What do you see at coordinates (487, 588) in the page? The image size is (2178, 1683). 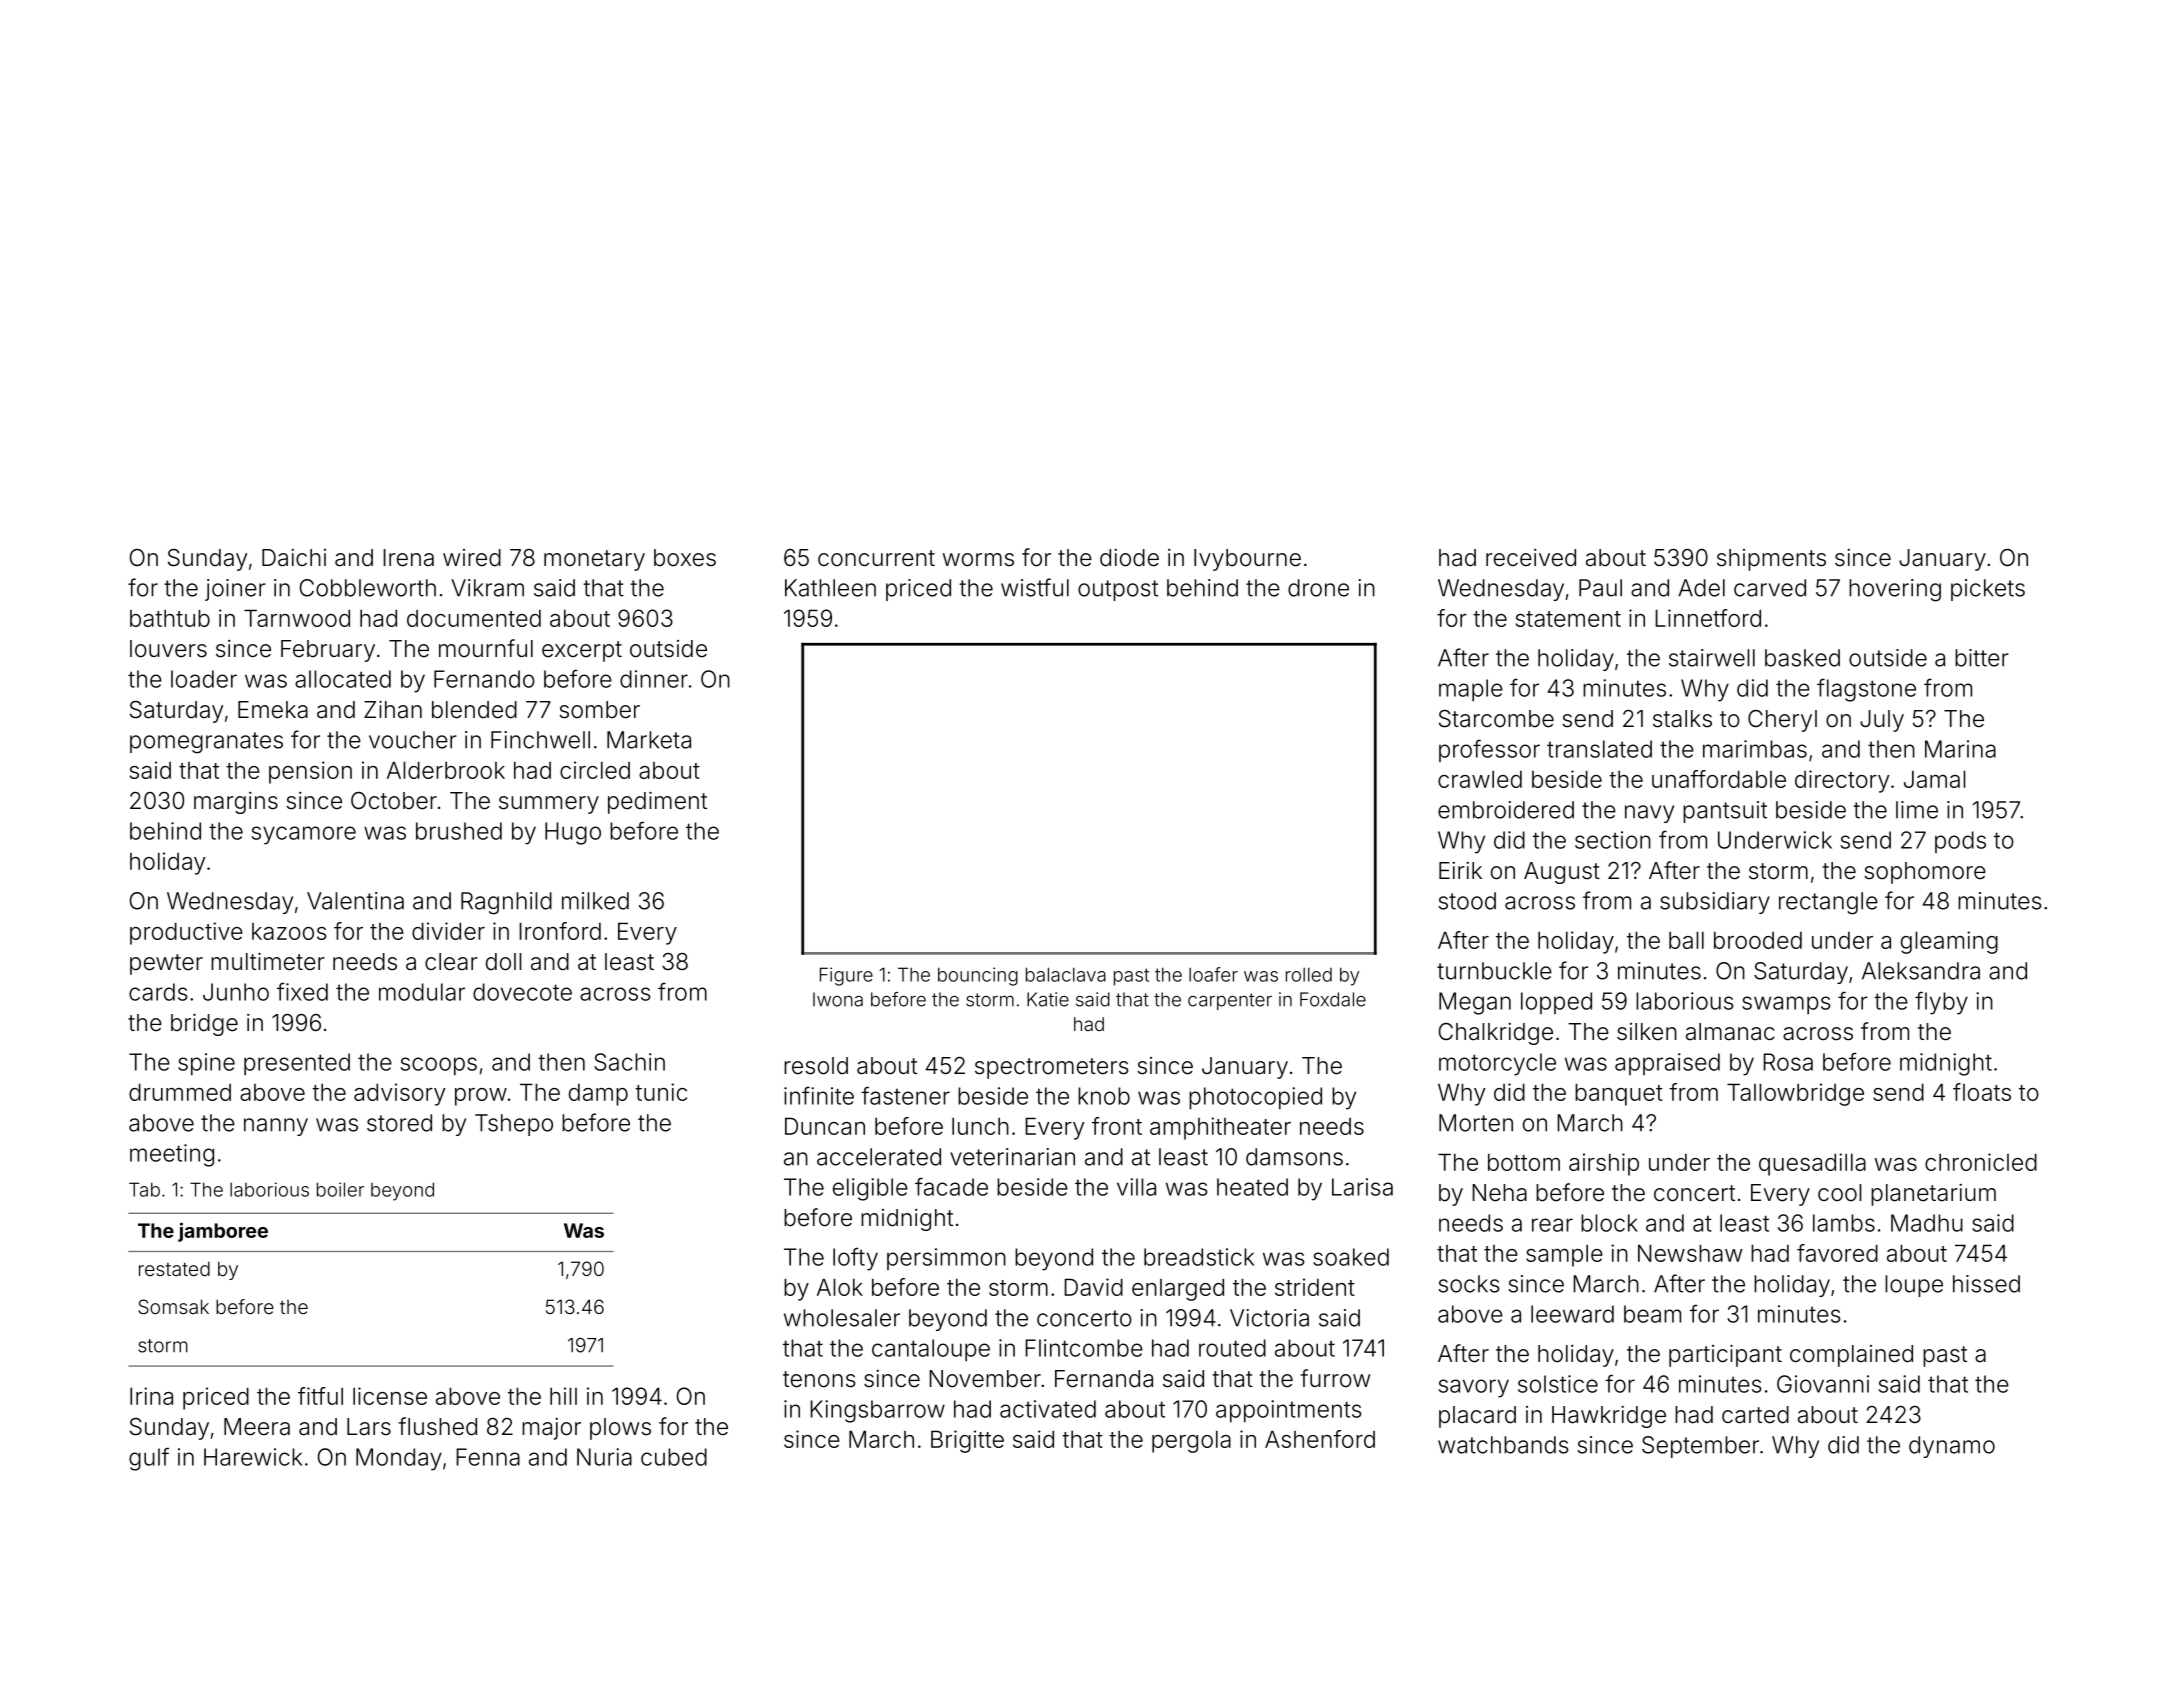 I see `Vikram` at bounding box center [487, 588].
